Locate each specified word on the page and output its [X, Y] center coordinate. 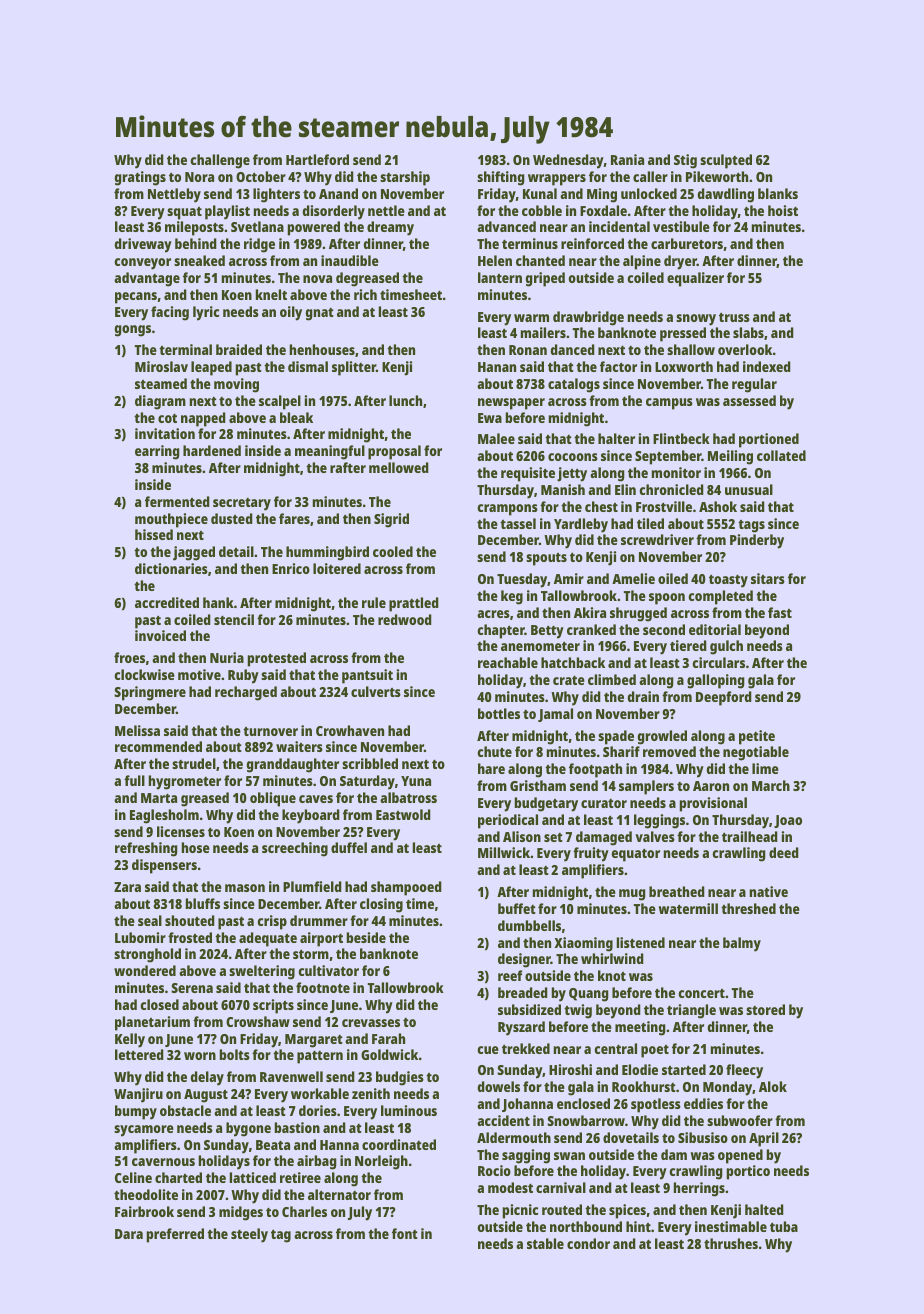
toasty [728, 581]
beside [366, 937]
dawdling [726, 195]
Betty [547, 632]
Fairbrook [144, 1211]
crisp [272, 922]
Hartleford [317, 159]
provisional [713, 804]
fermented [177, 501]
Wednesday [568, 161]
